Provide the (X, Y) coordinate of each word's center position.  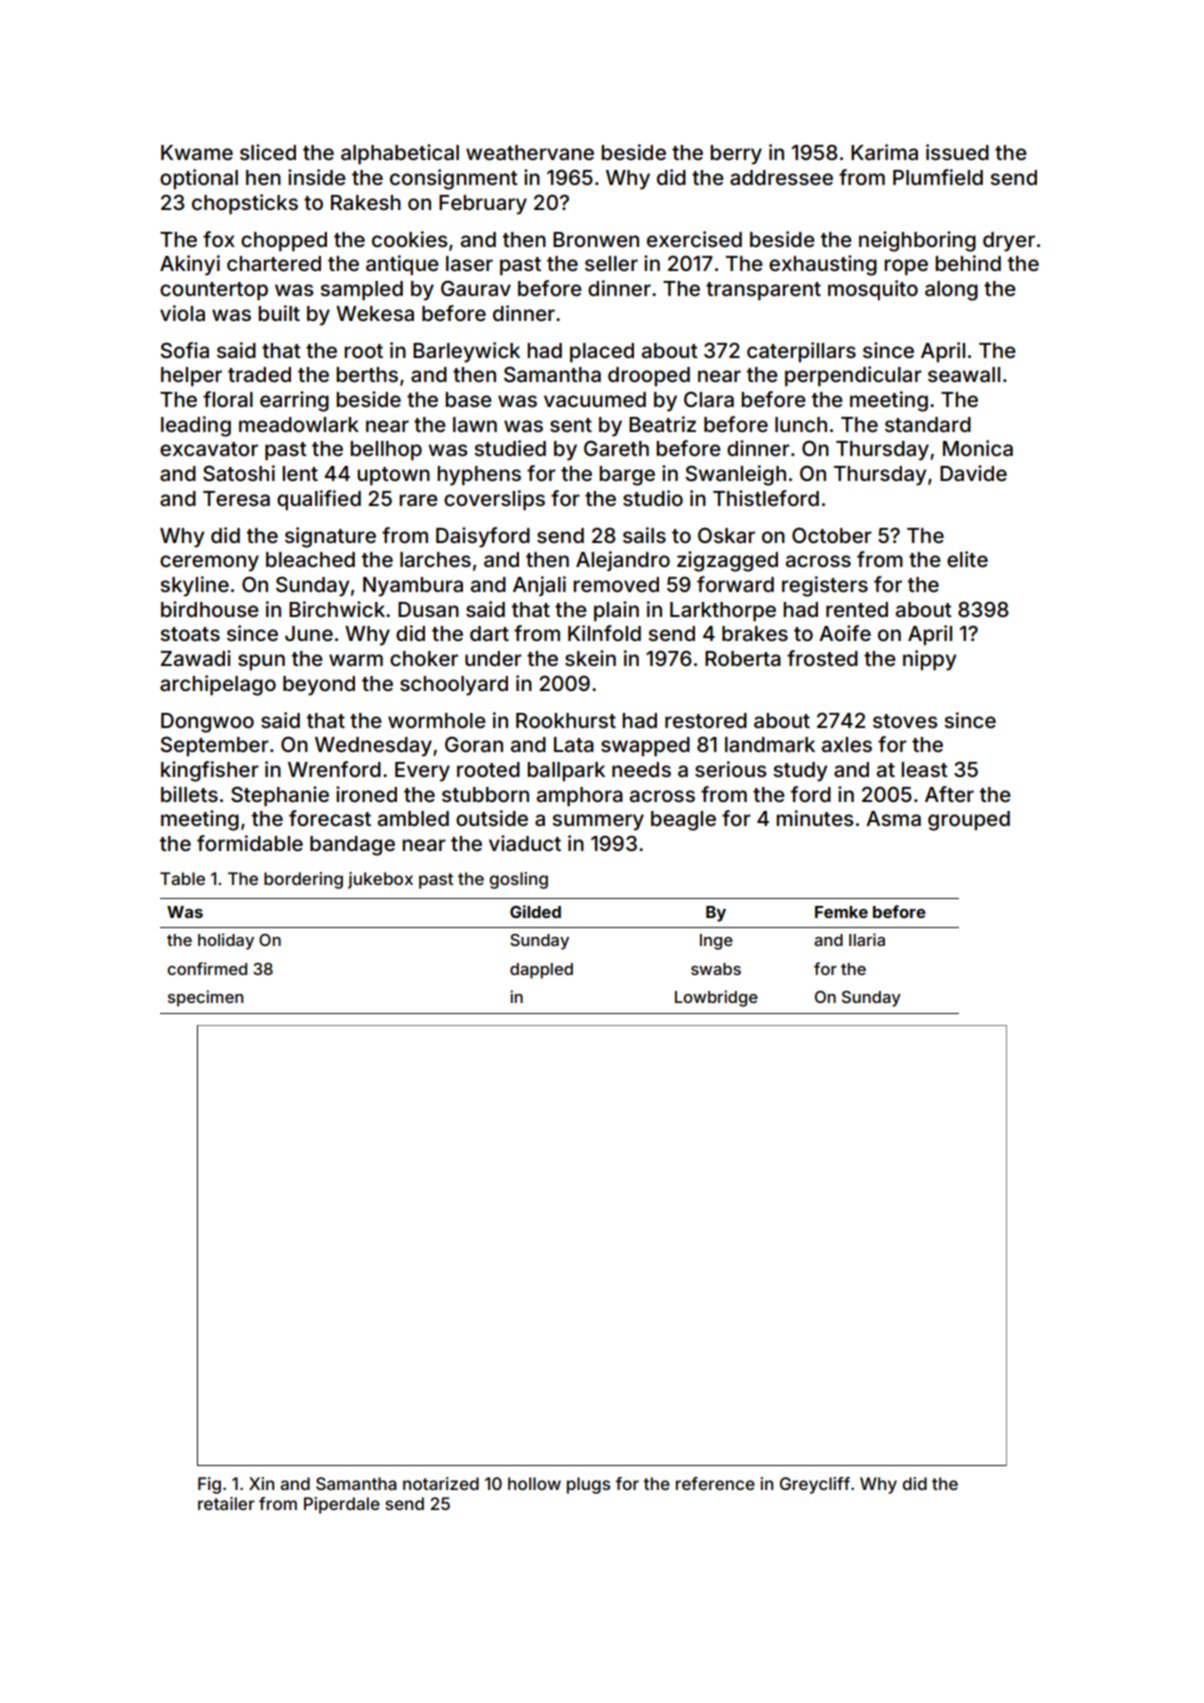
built (279, 313)
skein (590, 658)
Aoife (845, 633)
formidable (250, 843)
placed (602, 353)
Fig (209, 1485)
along (951, 291)
